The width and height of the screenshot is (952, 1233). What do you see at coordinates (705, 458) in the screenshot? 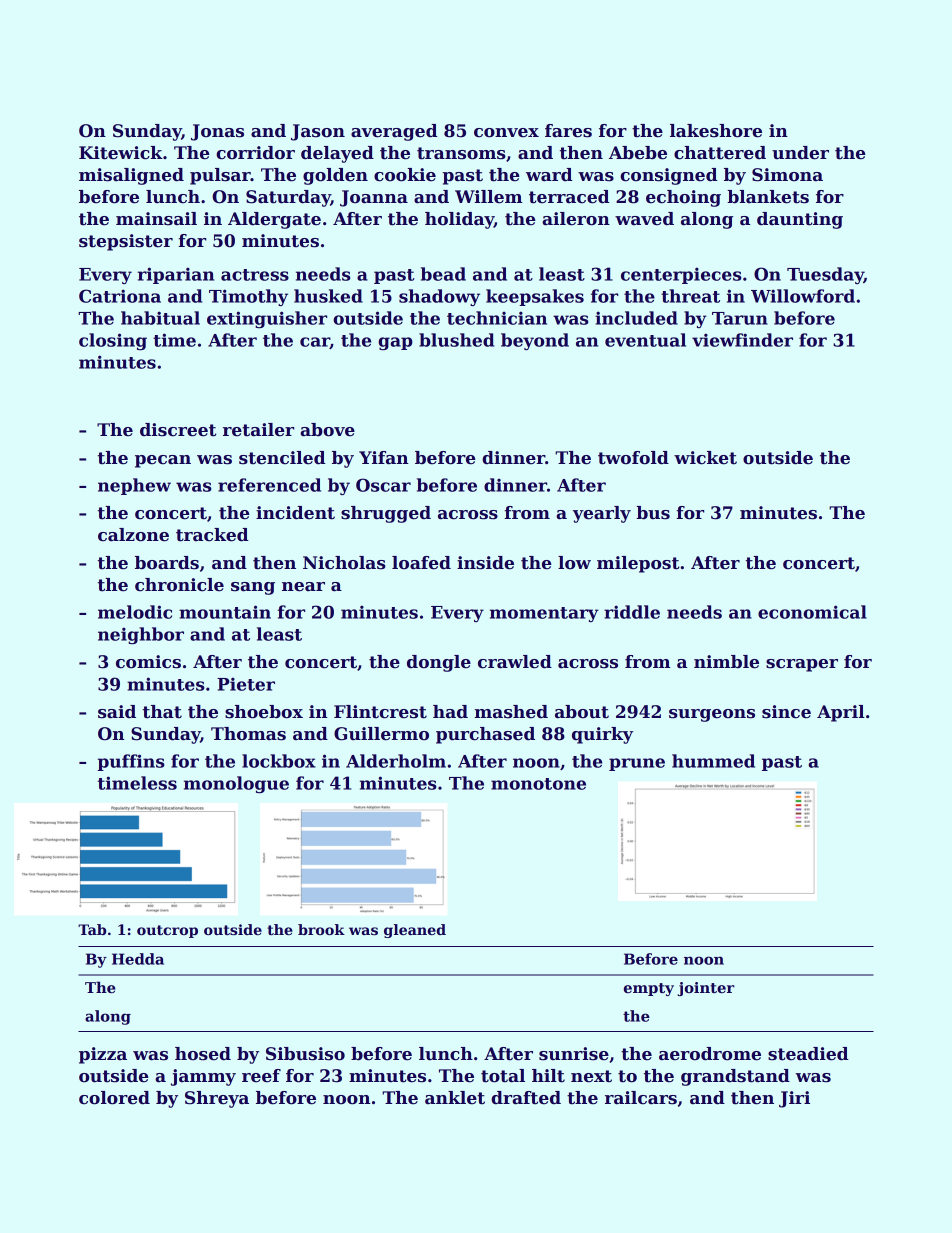
I see `wicket` at bounding box center [705, 458].
